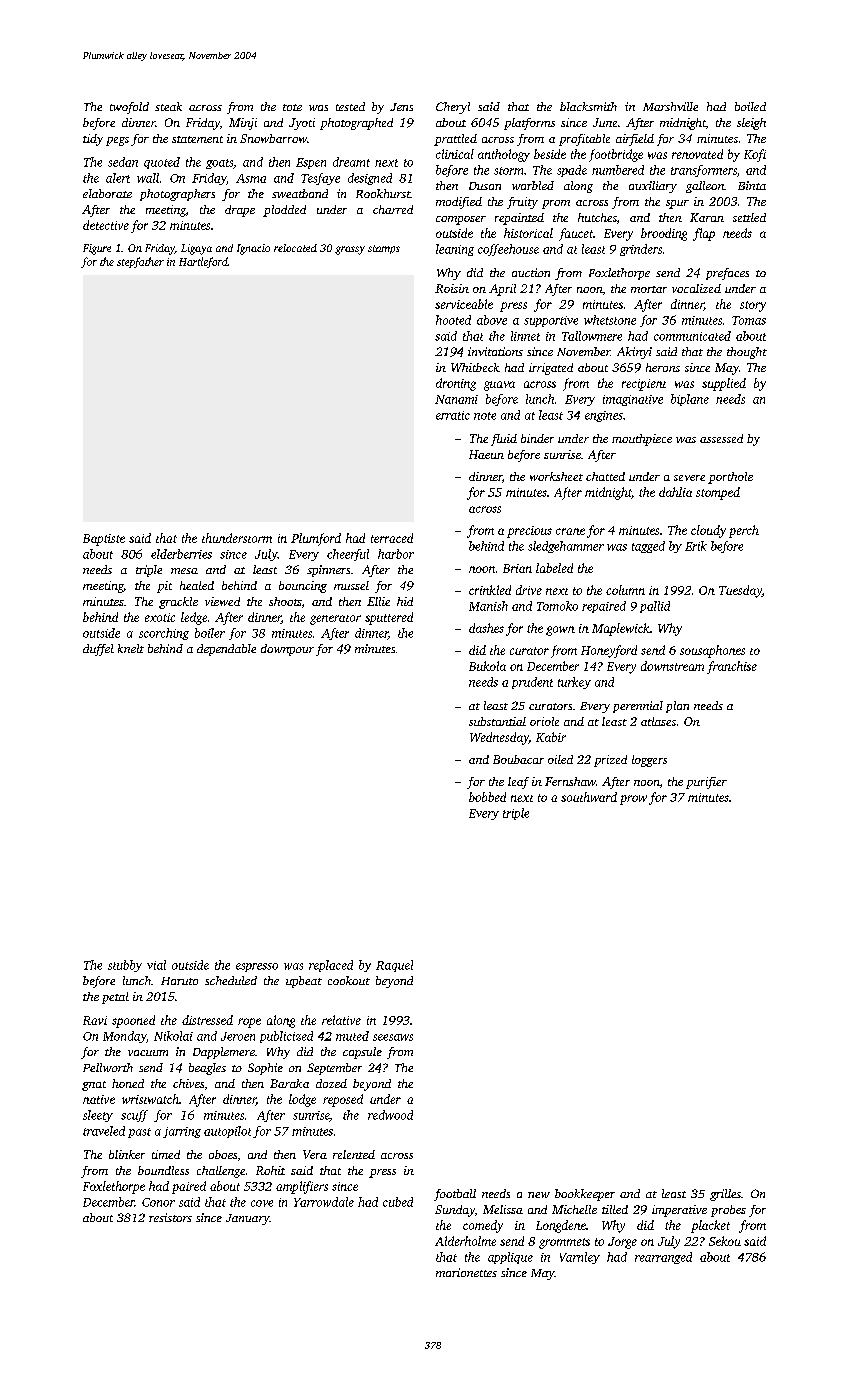 The image size is (849, 1400). What do you see at coordinates (104, 540) in the page?
I see `Baptiste` at bounding box center [104, 540].
